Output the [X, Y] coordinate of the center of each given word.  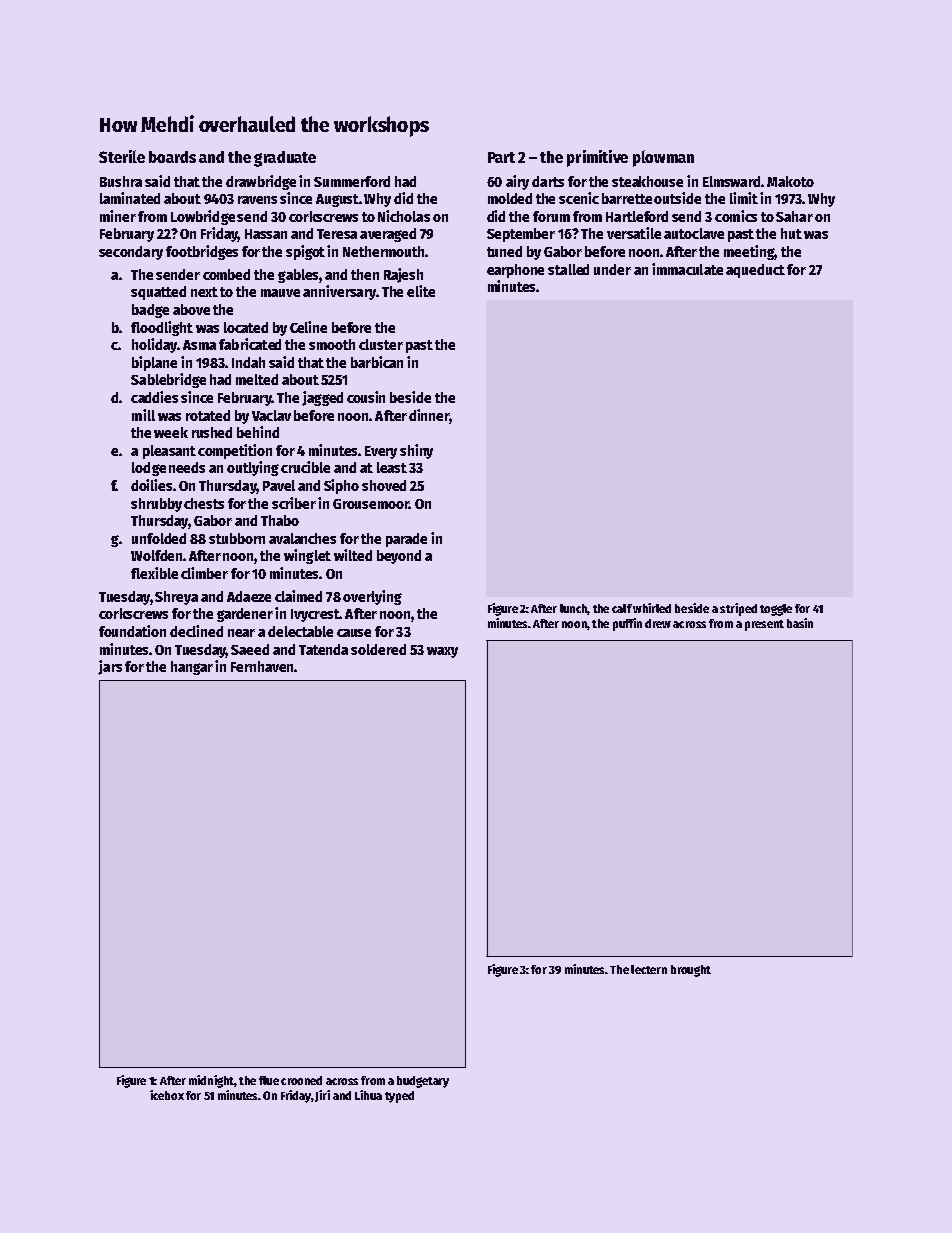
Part [501, 157]
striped [738, 609]
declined [196, 631]
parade [406, 540]
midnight [211, 1081]
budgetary [423, 1082]
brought [691, 971]
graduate [285, 159]
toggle [776, 610]
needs [187, 467]
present [764, 625]
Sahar [794, 216]
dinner [429, 415]
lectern [649, 969]
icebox [167, 1095]
